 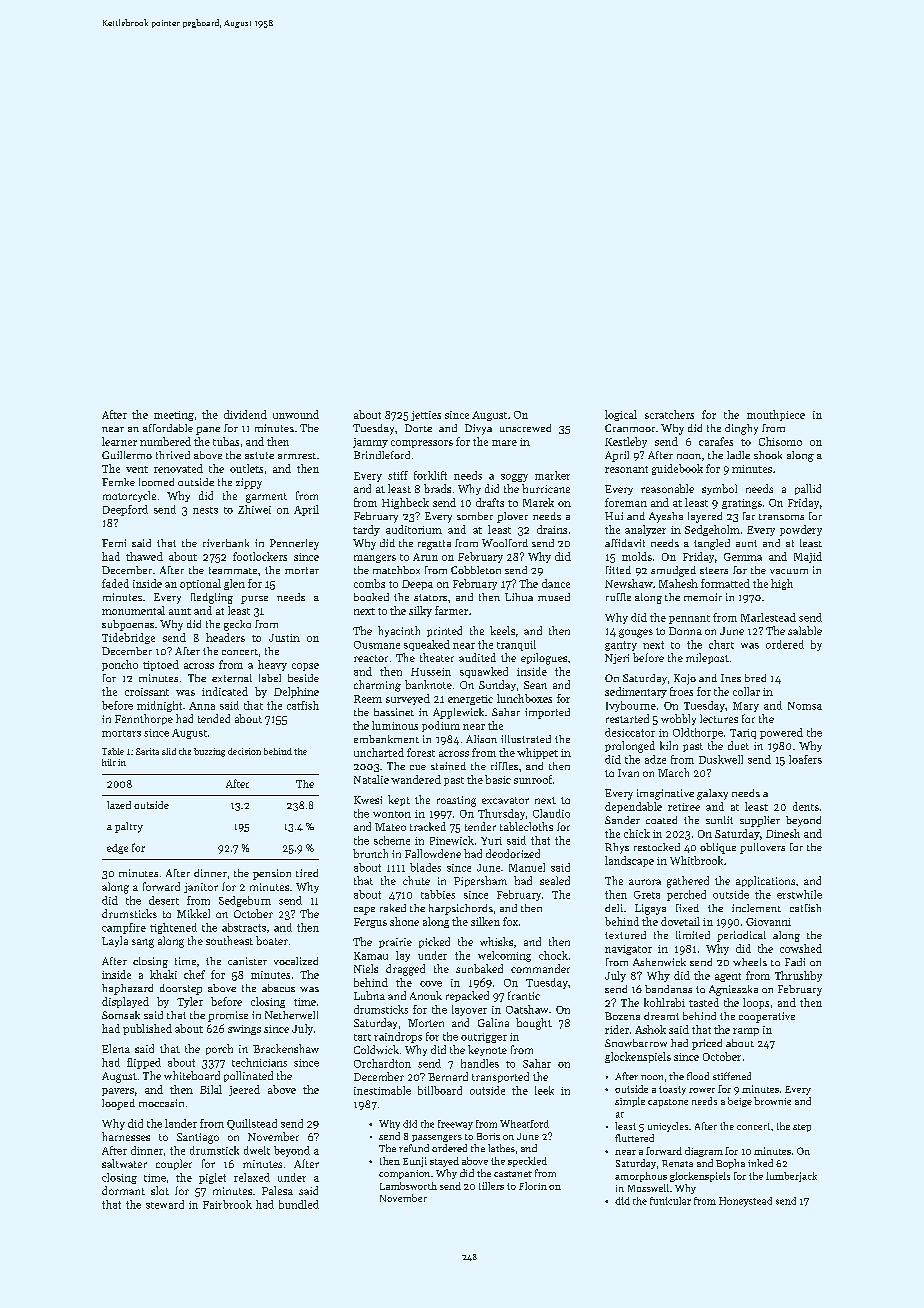 What do you see at coordinates (741, 936) in the screenshot?
I see `periodical` at bounding box center [741, 936].
